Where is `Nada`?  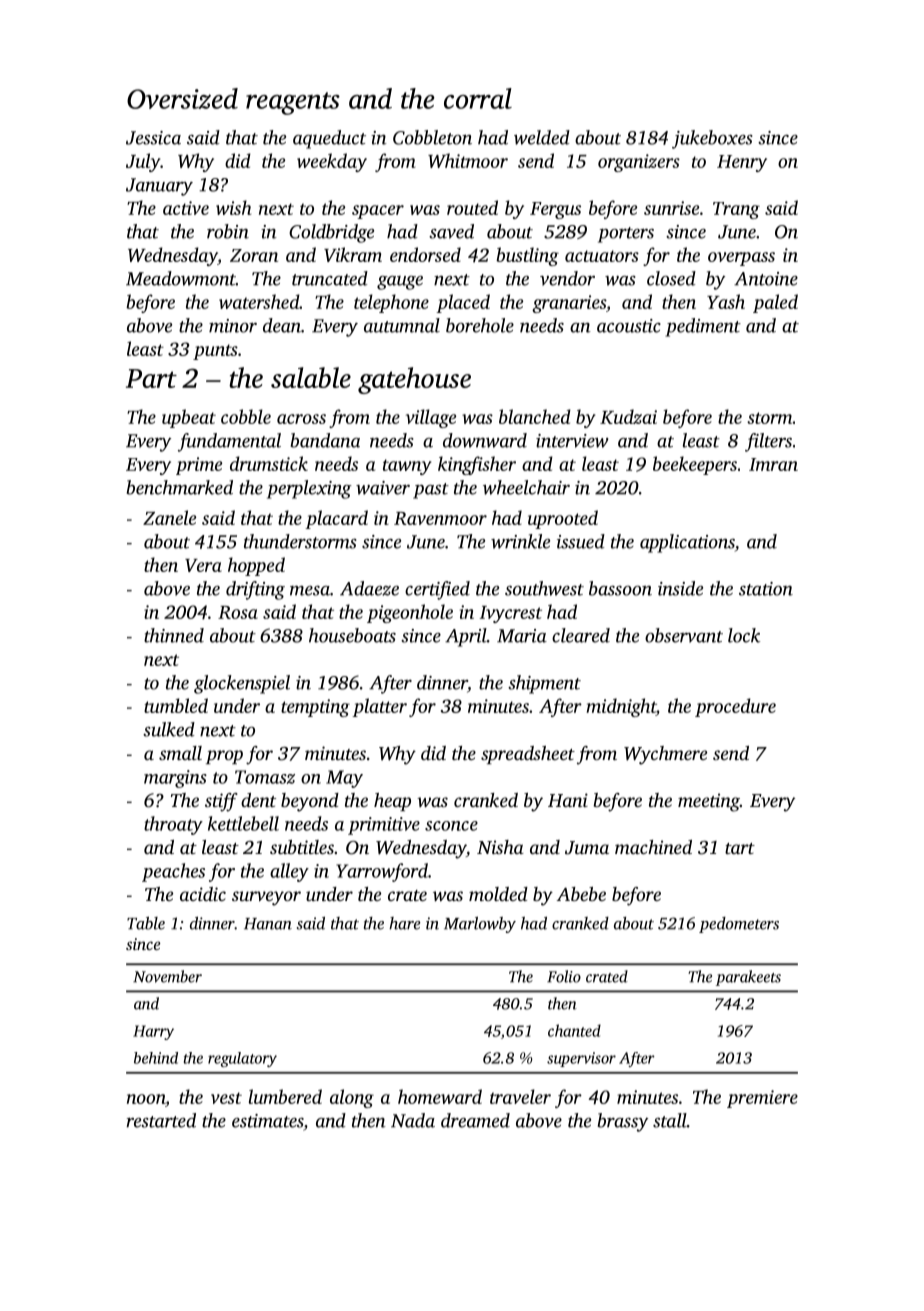 Nada is located at coordinates (413, 1120).
